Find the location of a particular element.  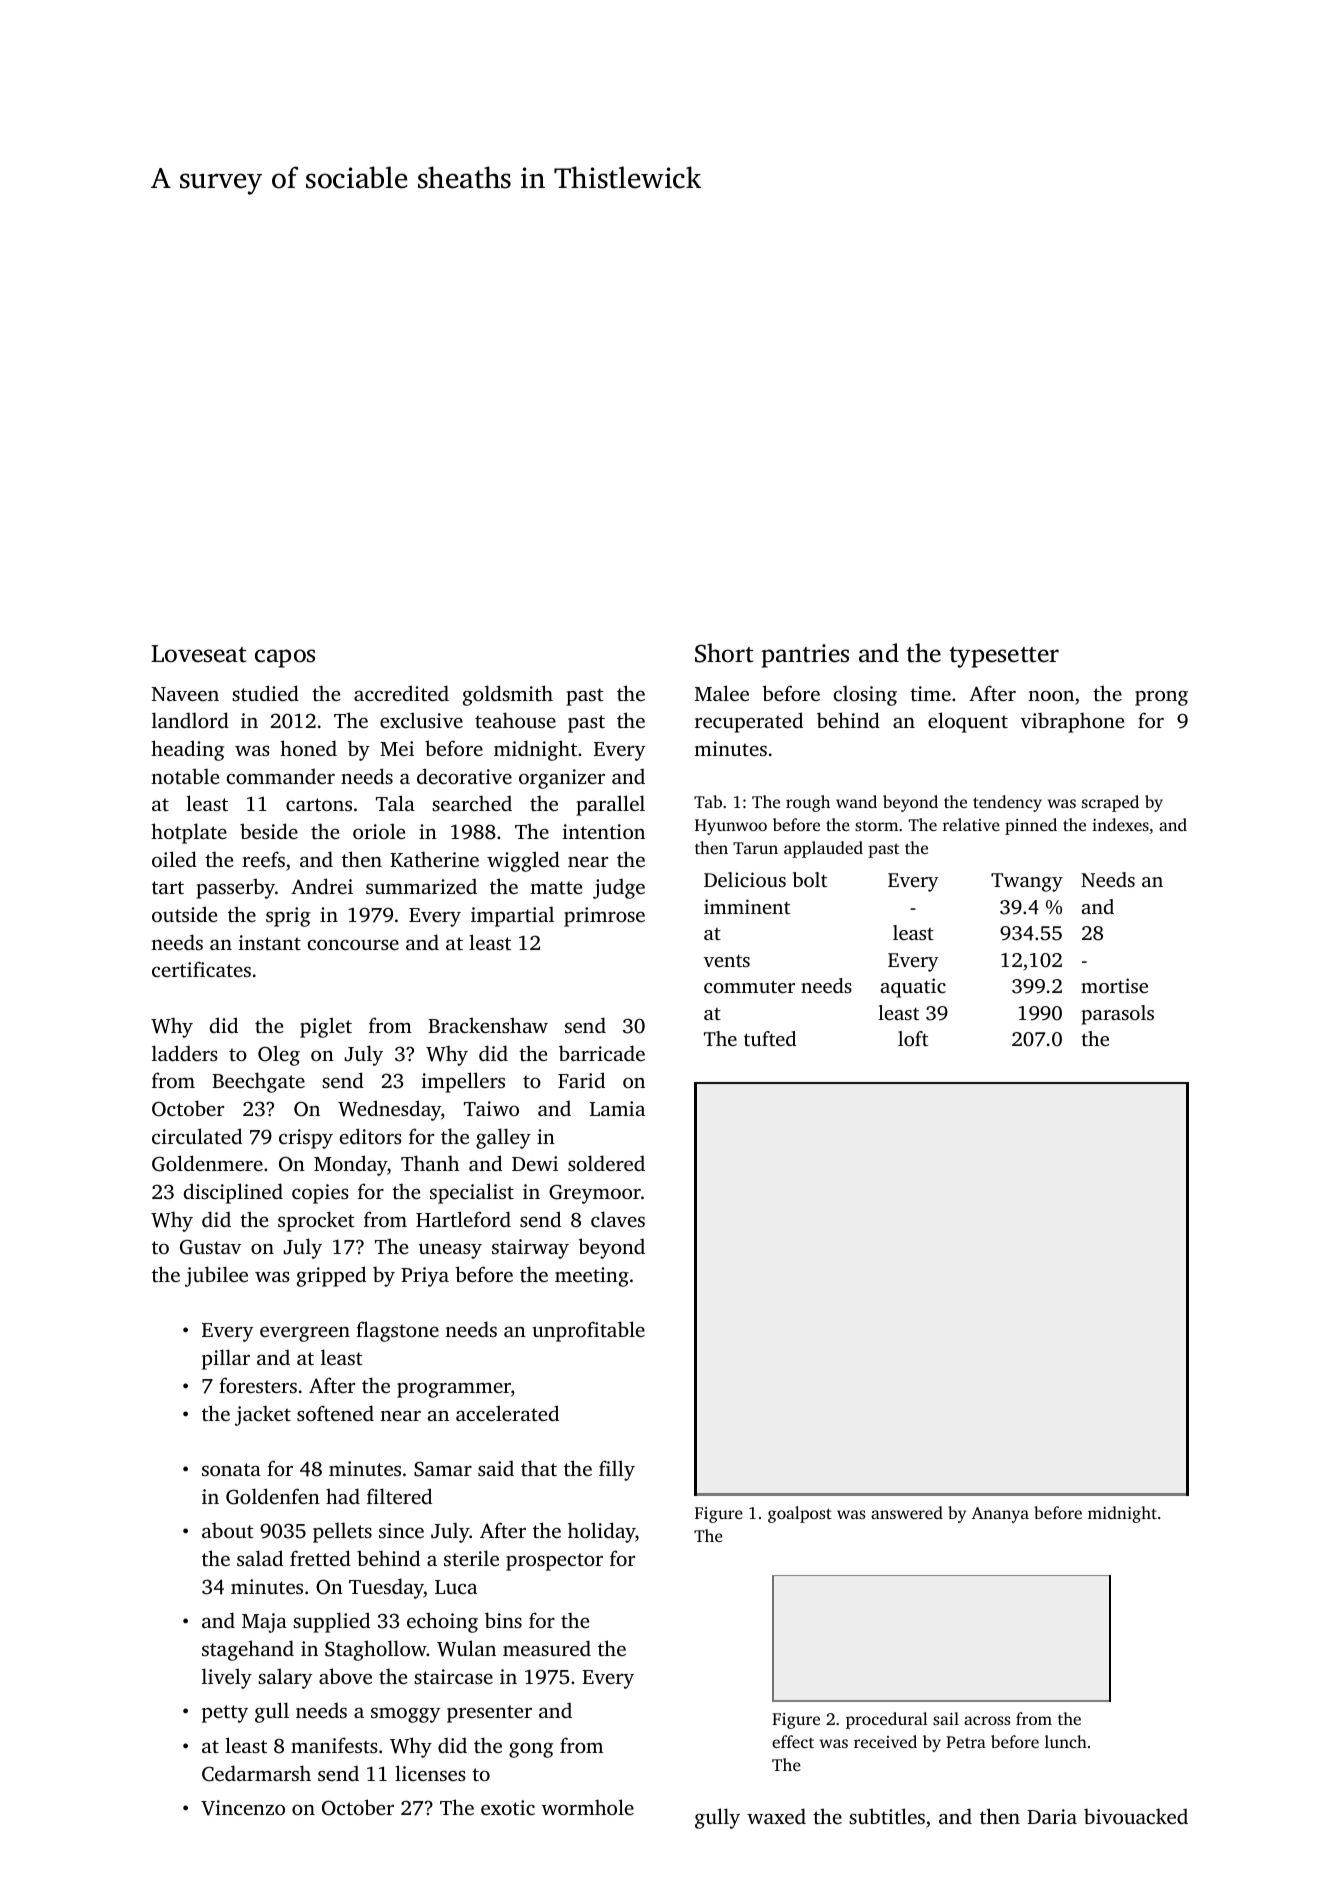

typesetter is located at coordinates (1004, 657).
